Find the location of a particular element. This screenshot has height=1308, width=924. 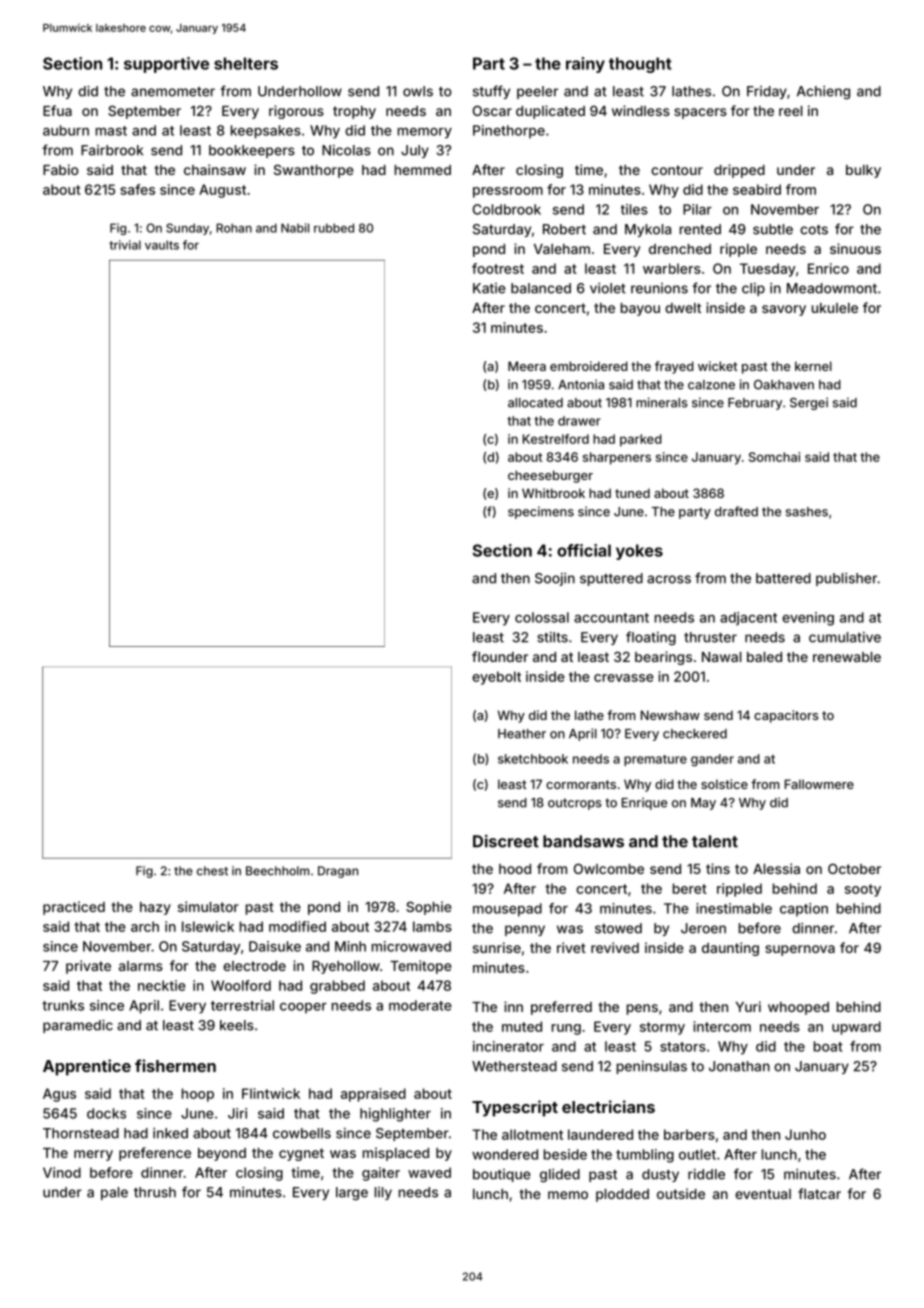

Achieng is located at coordinates (823, 93).
